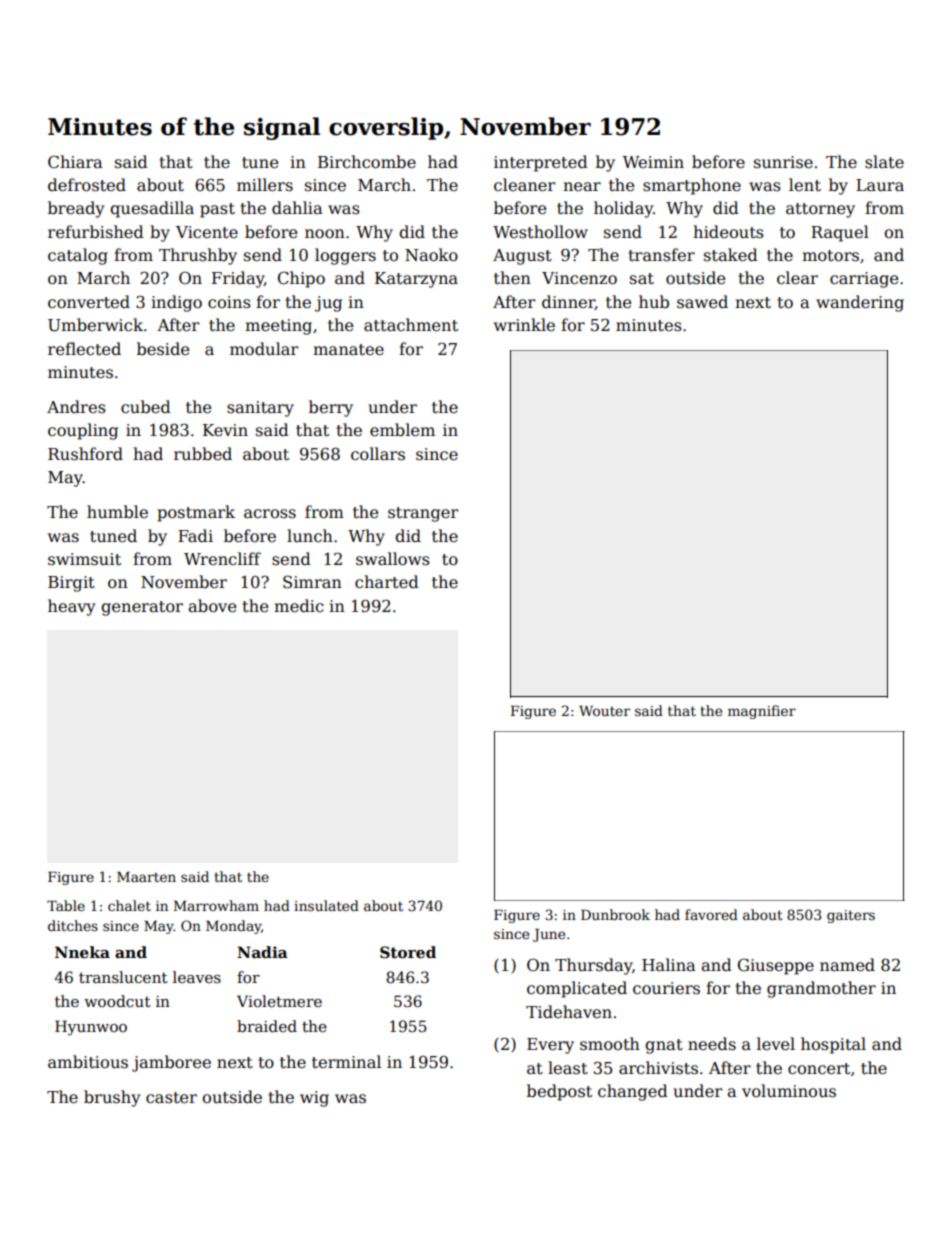  What do you see at coordinates (702, 302) in the screenshot?
I see `sawed` at bounding box center [702, 302].
